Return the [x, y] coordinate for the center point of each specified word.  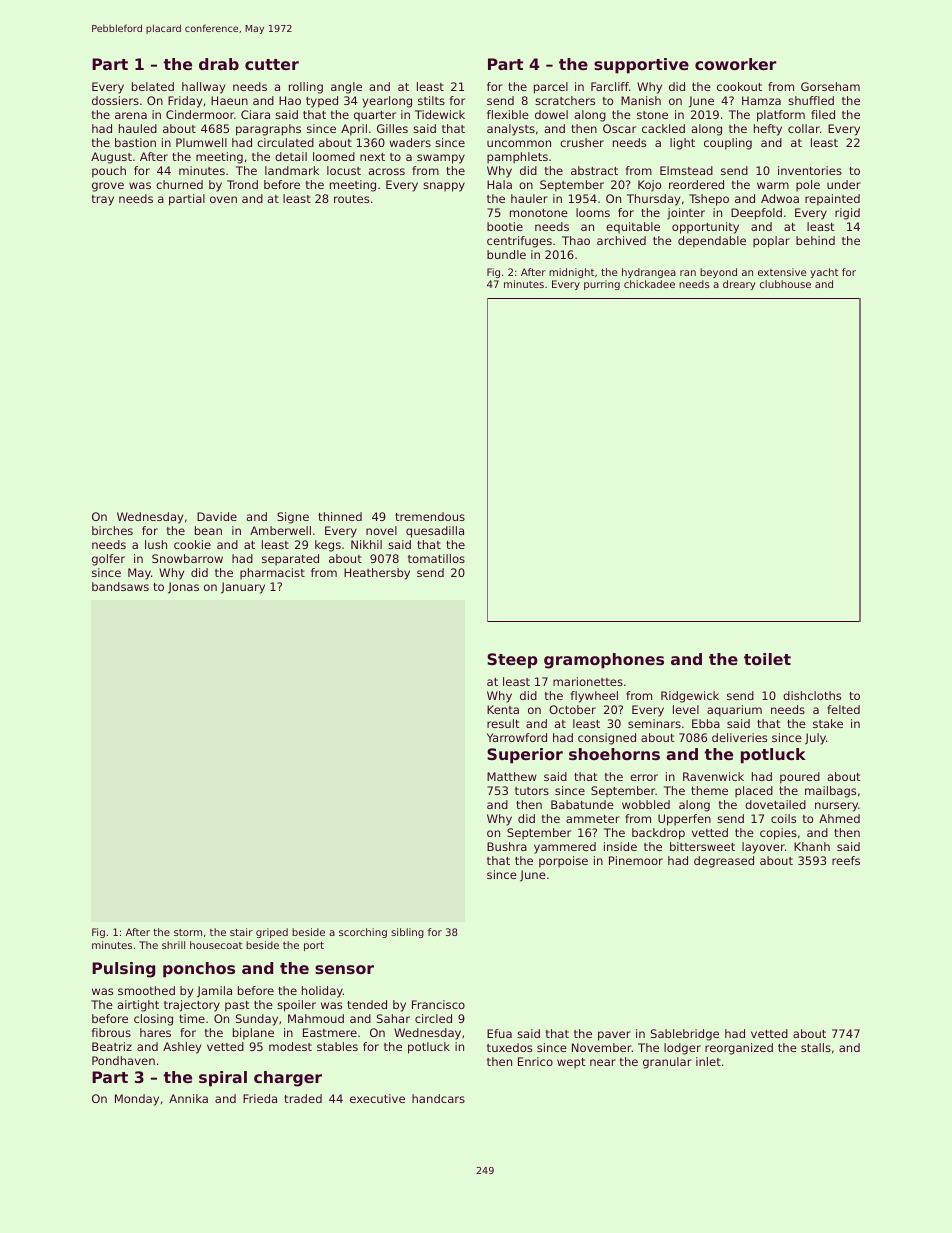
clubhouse [785, 284]
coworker [735, 64]
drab [219, 64]
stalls [816, 1047]
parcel [551, 88]
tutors [532, 791]
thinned [340, 516]
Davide [217, 516]
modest [290, 1046]
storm [188, 932]
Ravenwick [713, 776]
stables [337, 1046]
